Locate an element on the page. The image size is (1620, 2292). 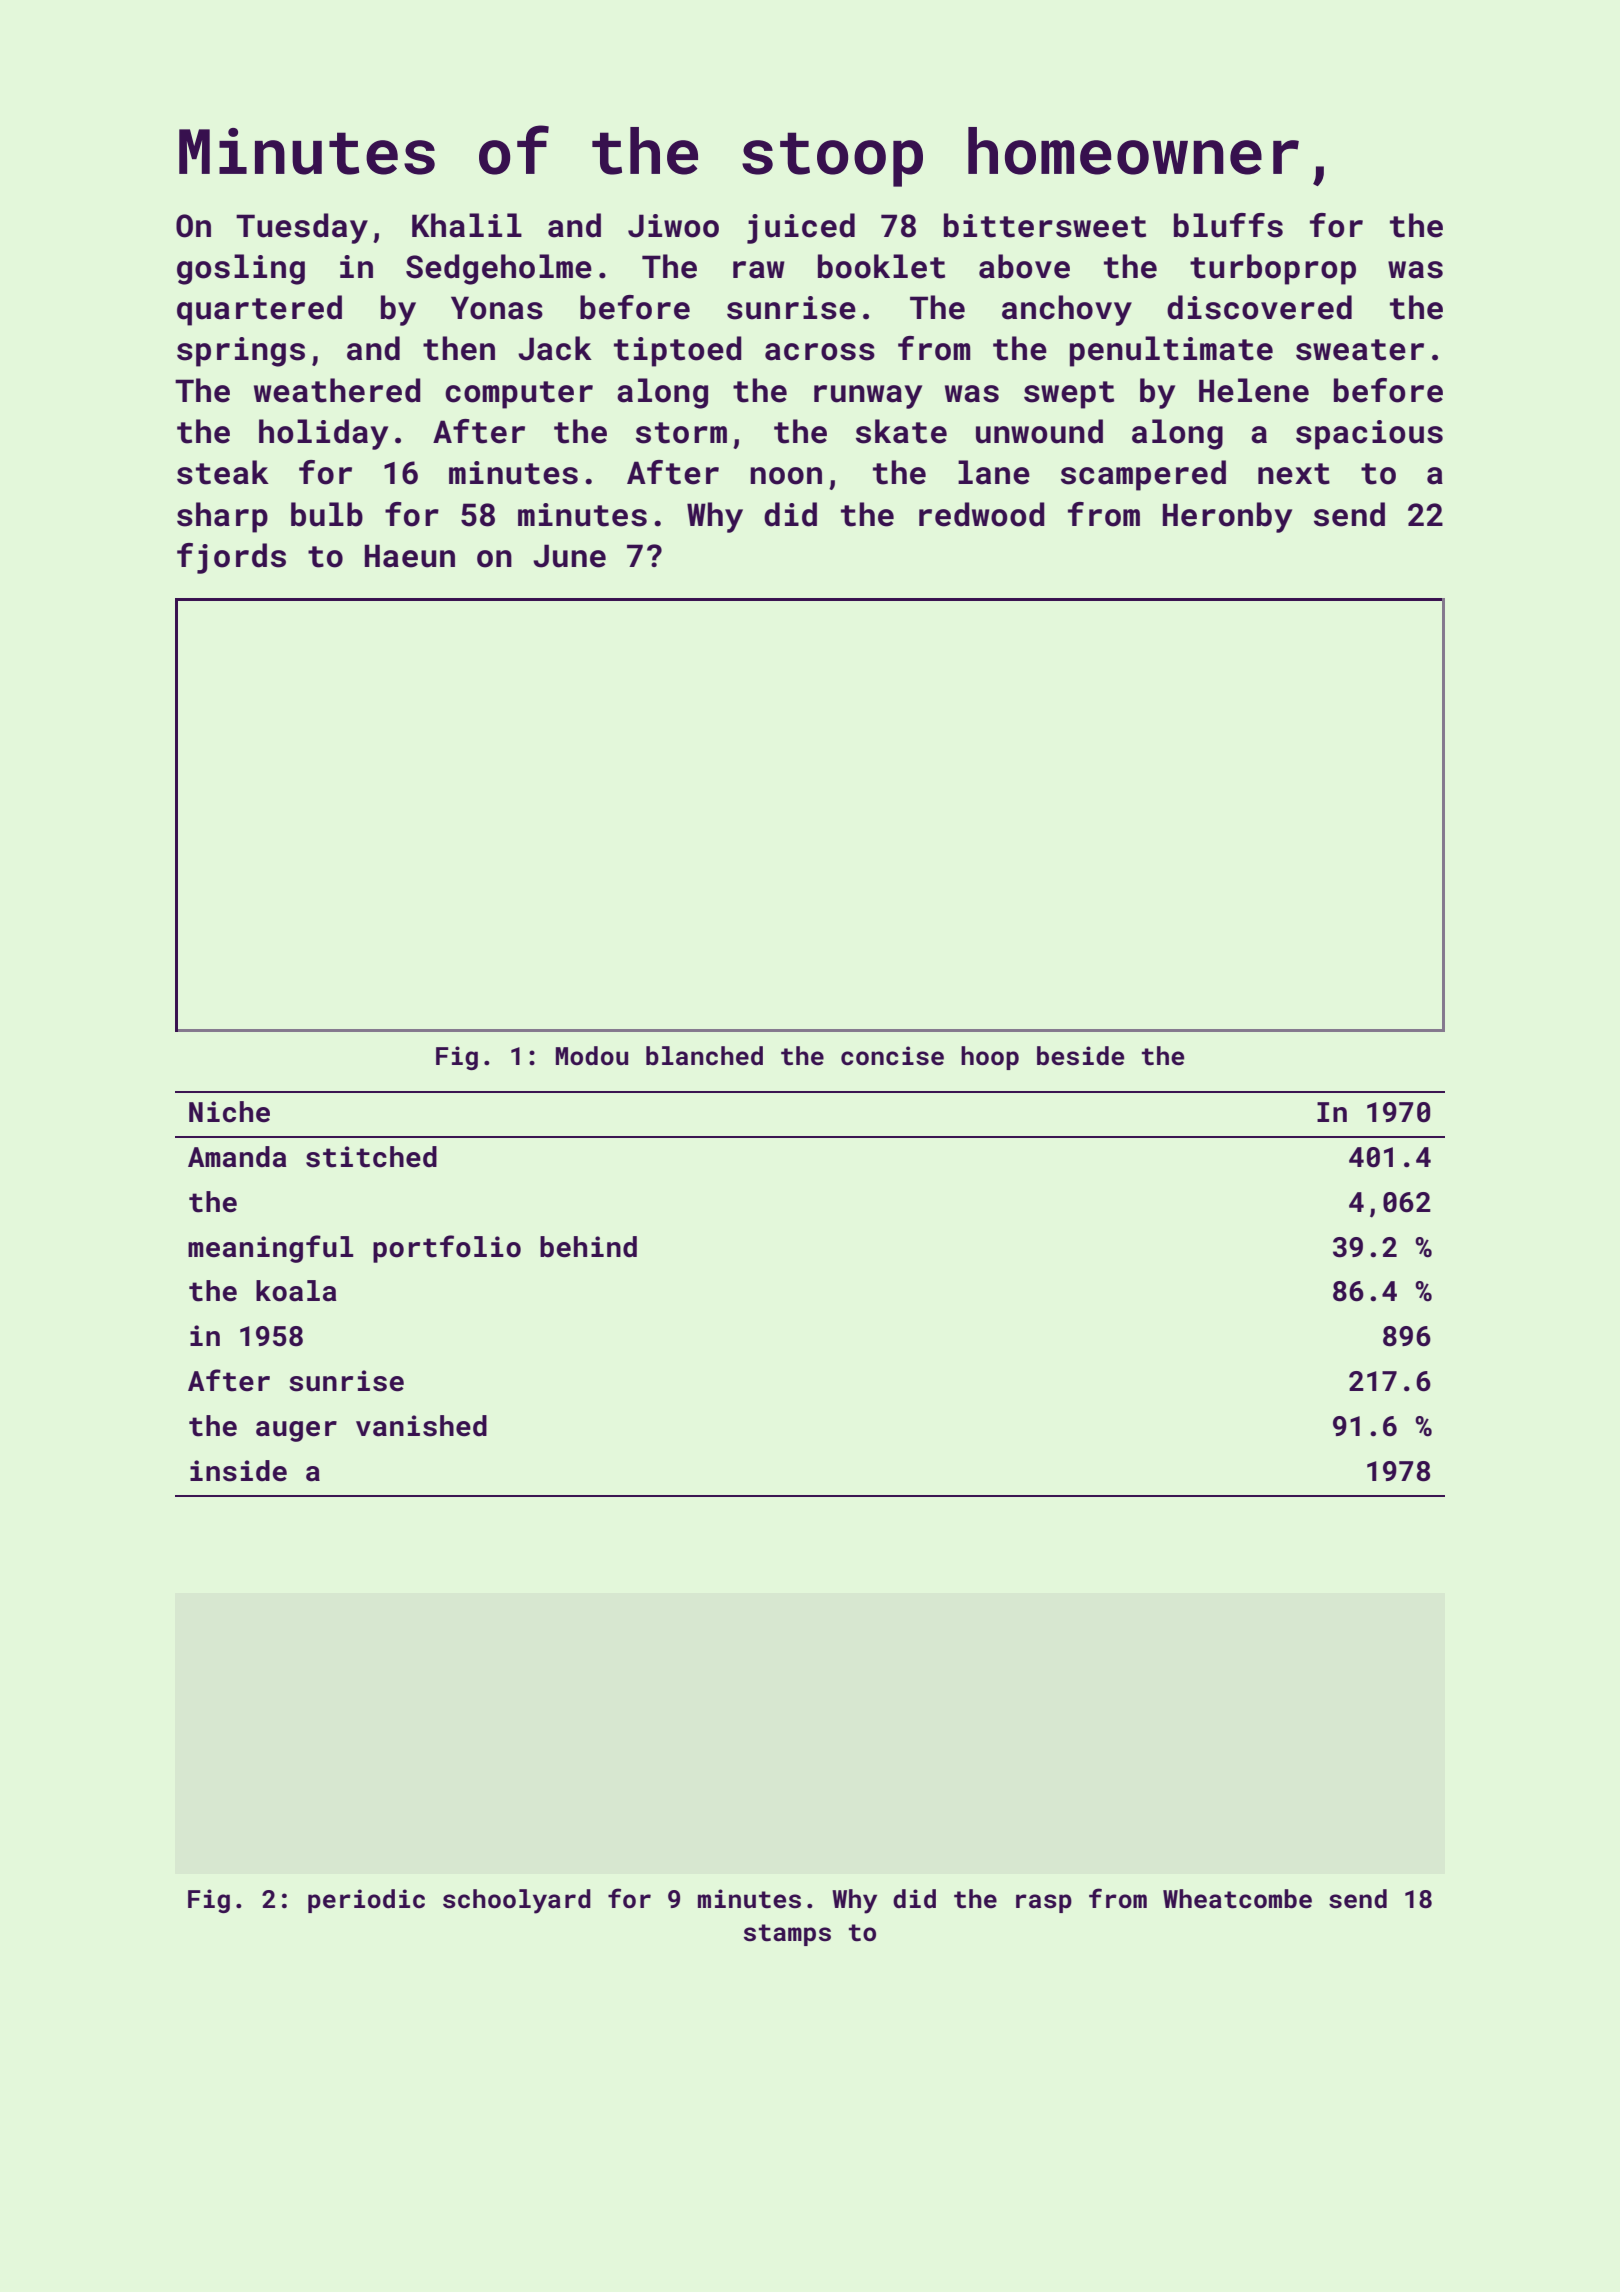
Jiwoo is located at coordinates (673, 226).
